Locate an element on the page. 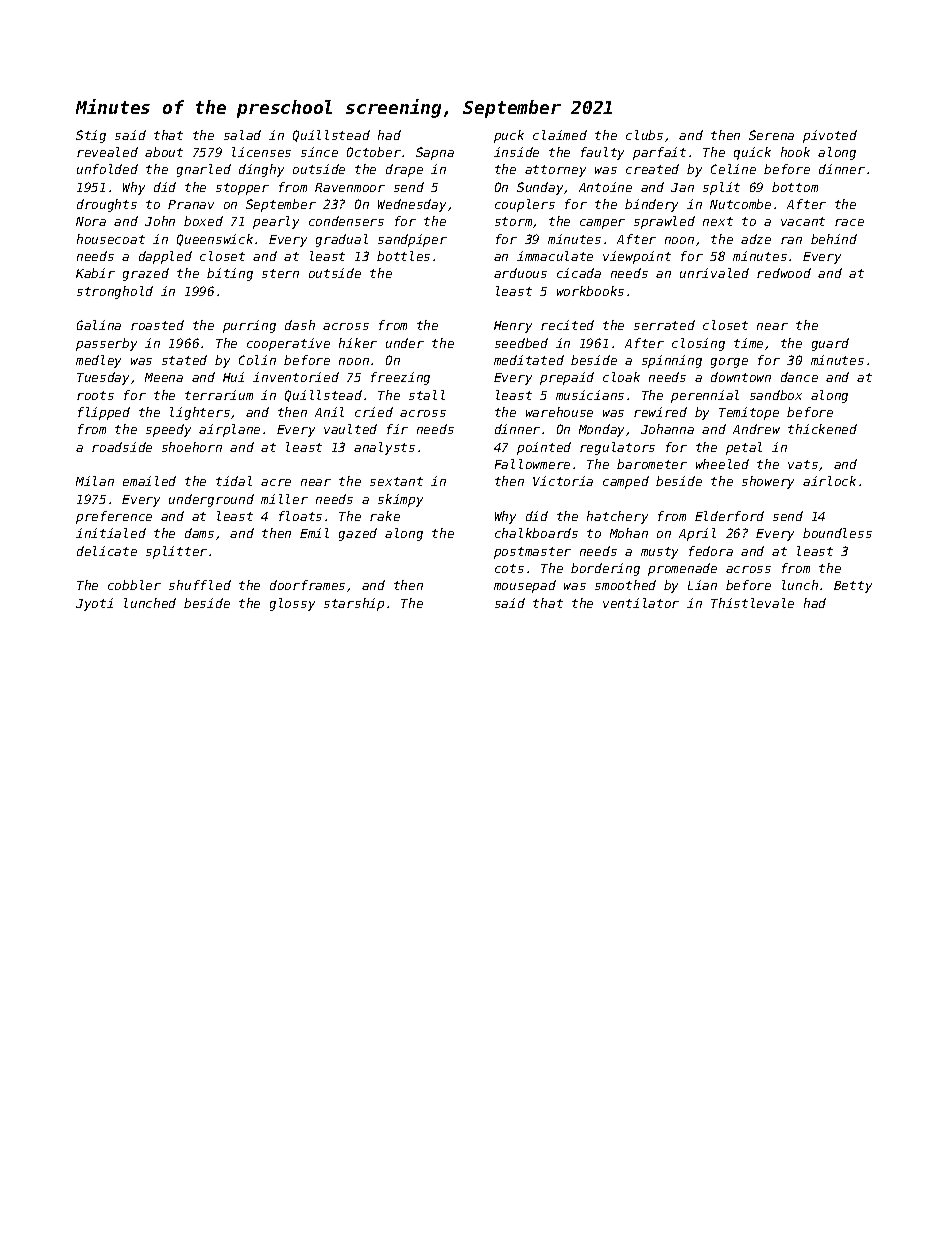 The height and width of the page is (1233, 952). guard is located at coordinates (830, 344).
